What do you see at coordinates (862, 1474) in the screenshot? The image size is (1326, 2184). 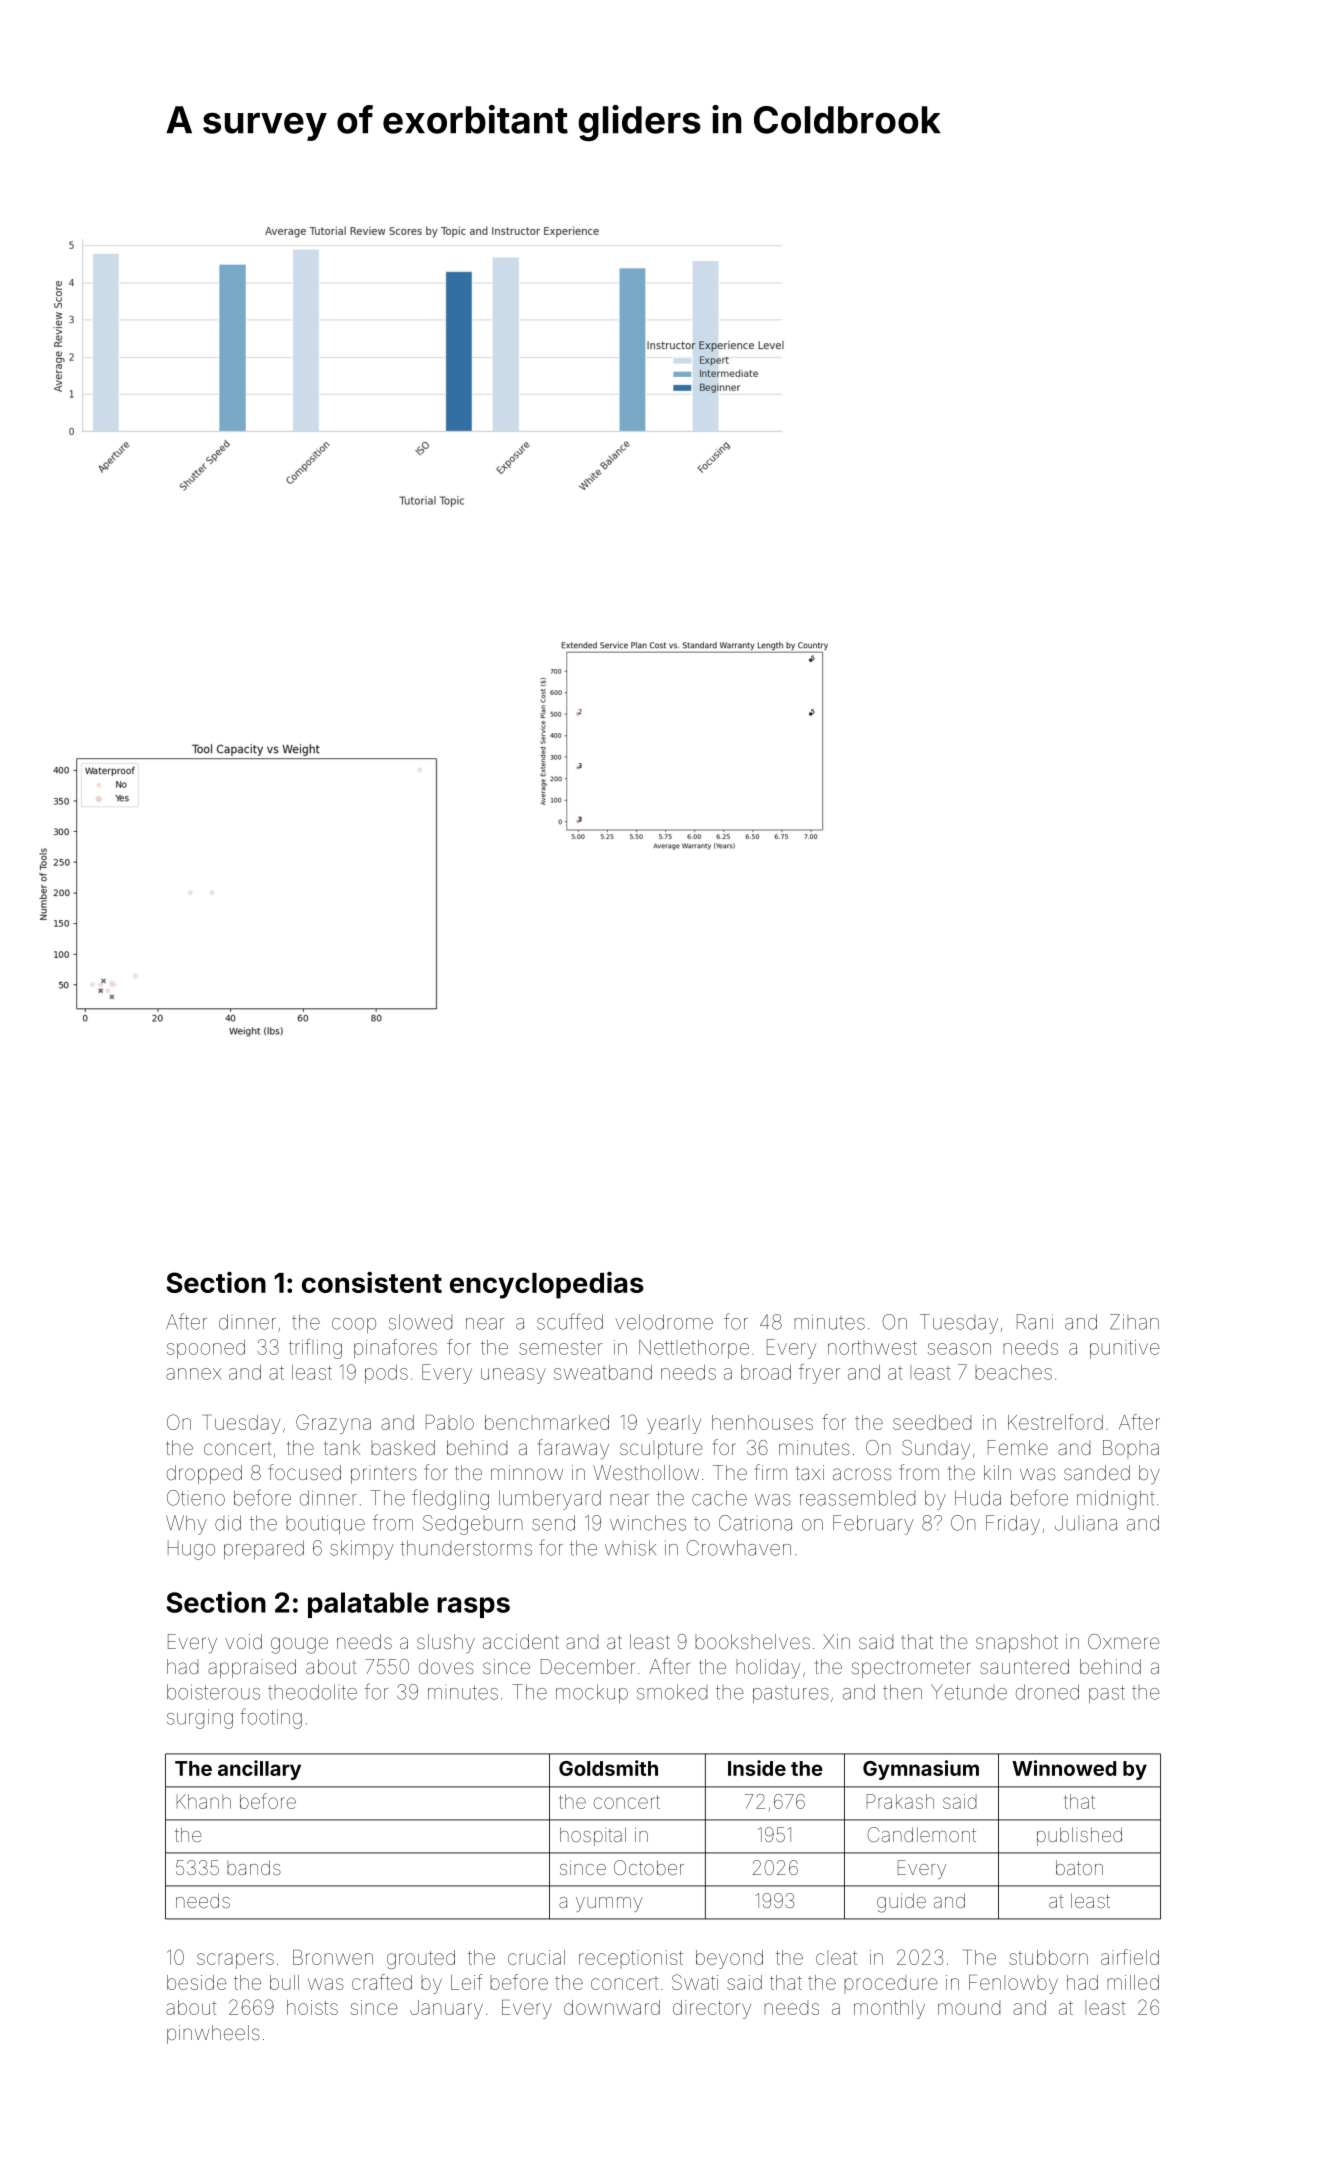 I see `across` at bounding box center [862, 1474].
